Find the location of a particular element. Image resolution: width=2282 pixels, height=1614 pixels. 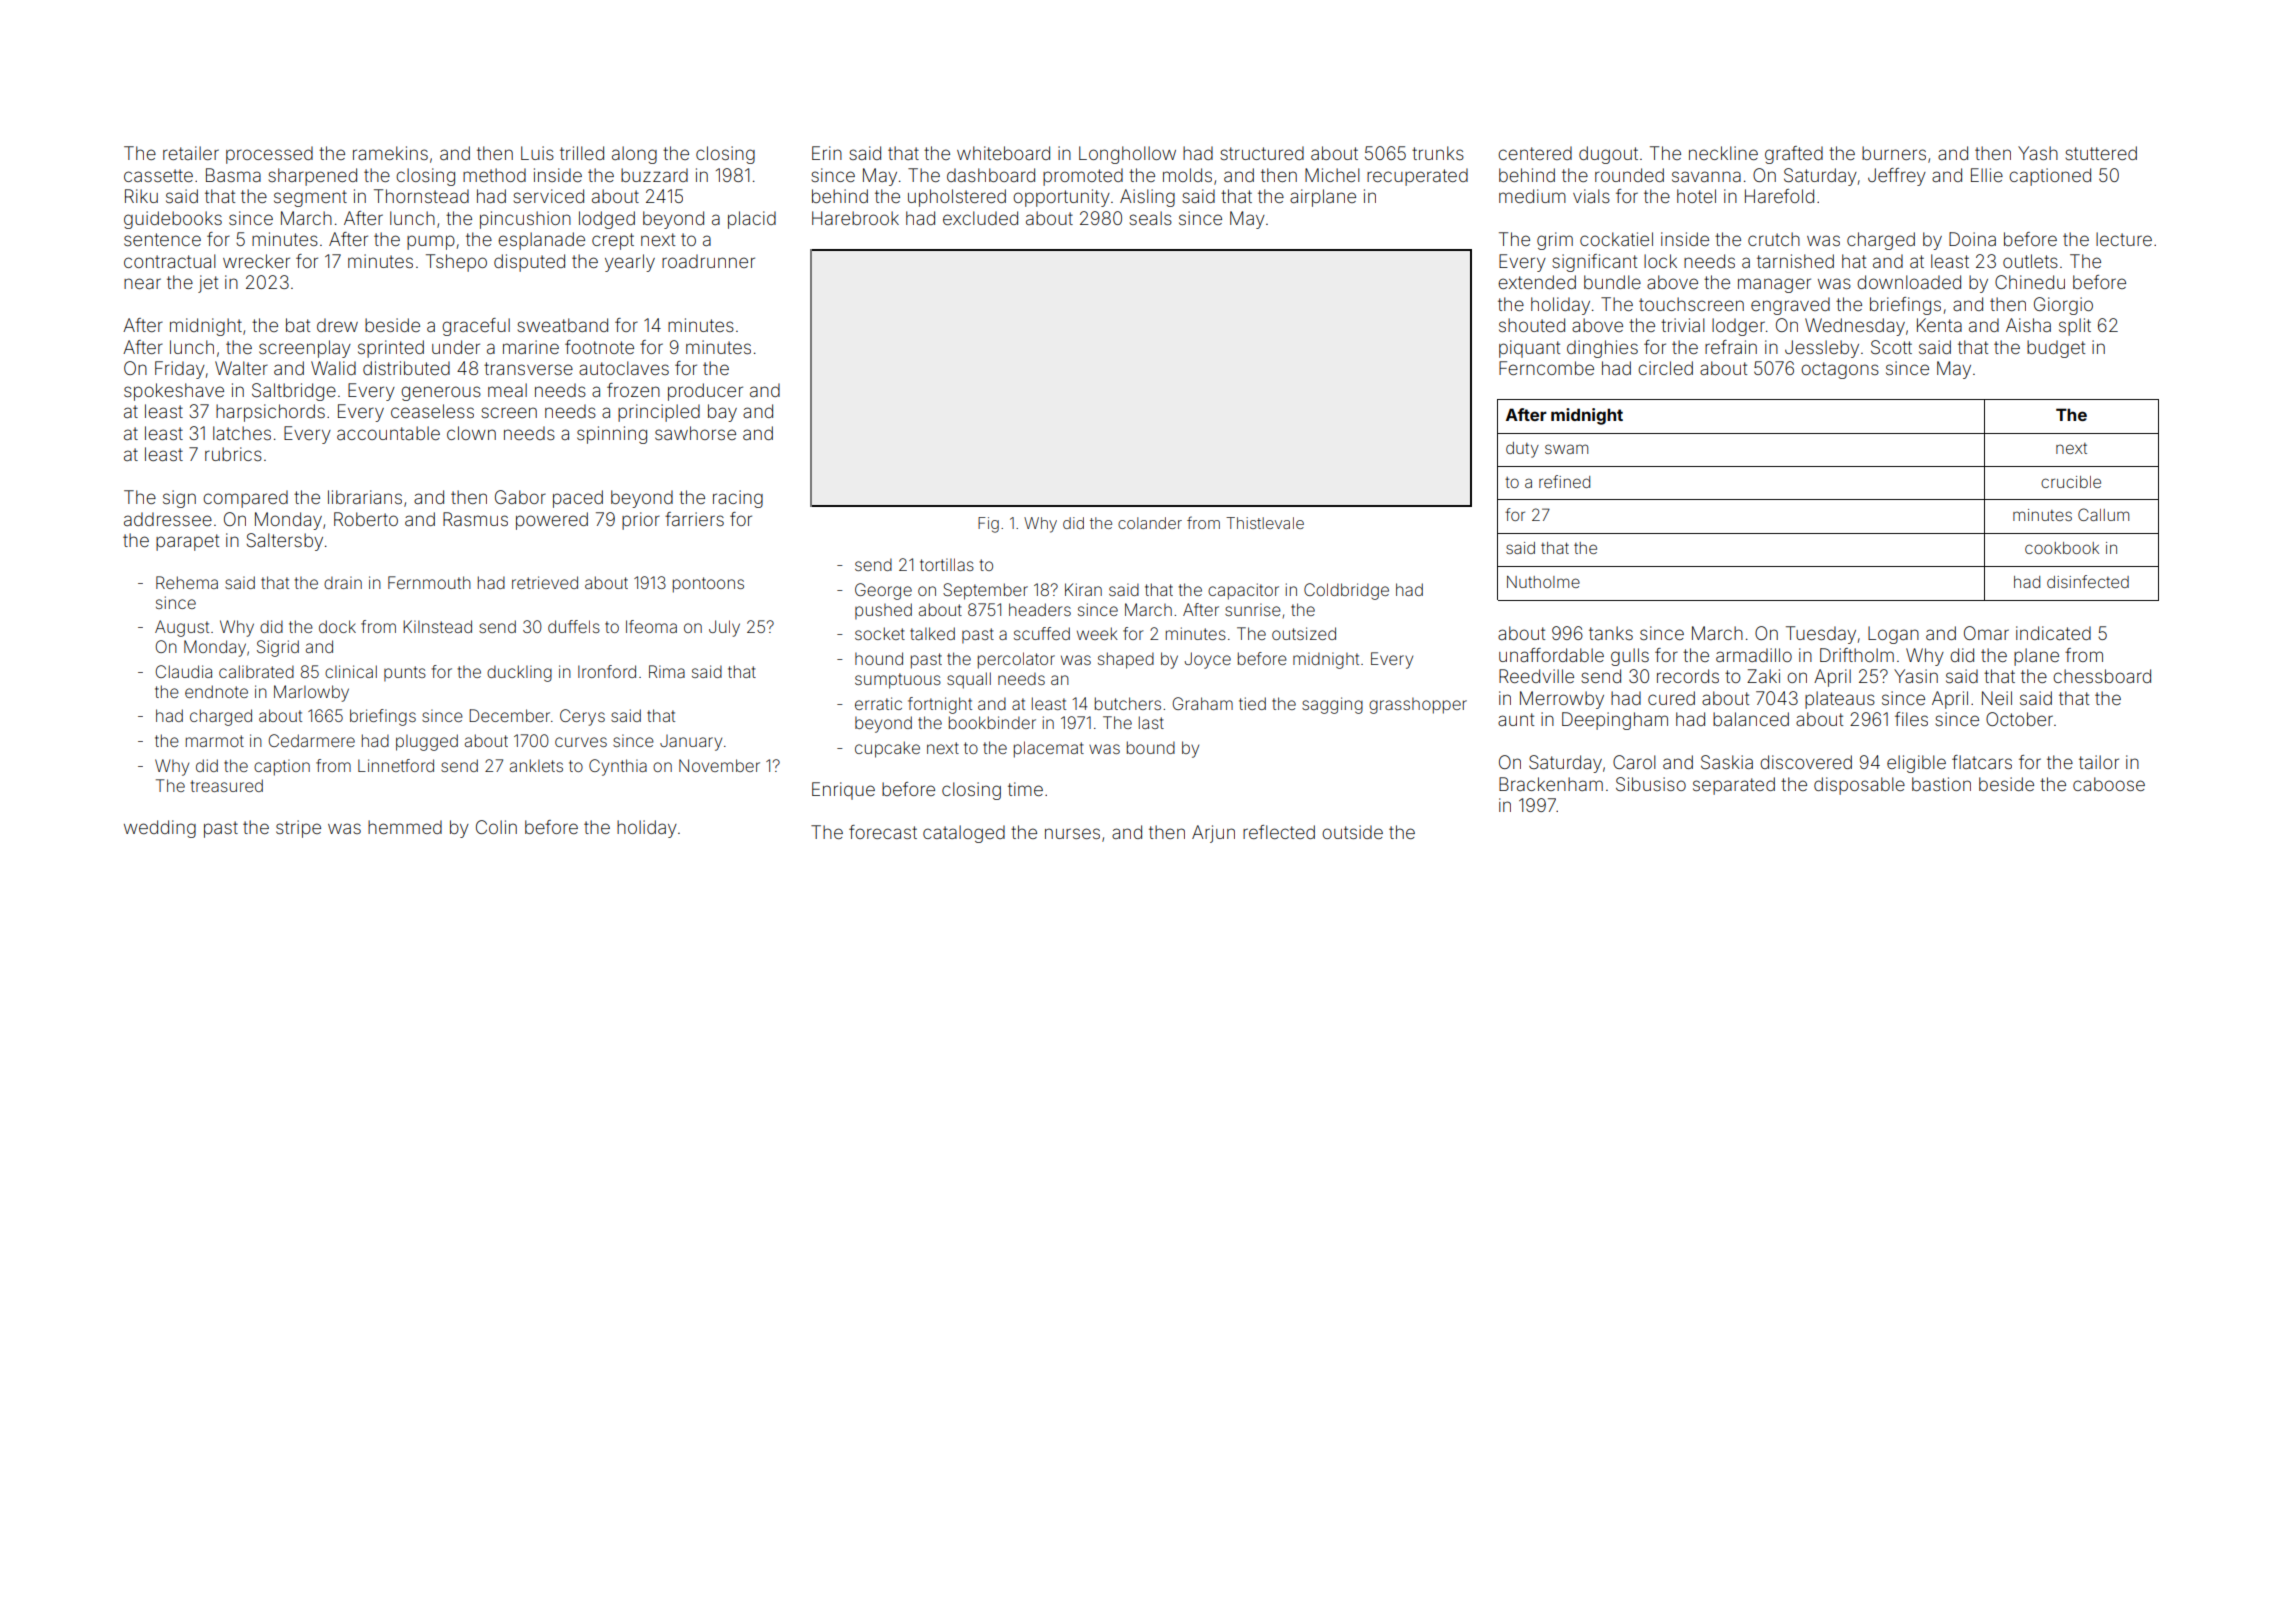

stripe is located at coordinates (298, 829).
